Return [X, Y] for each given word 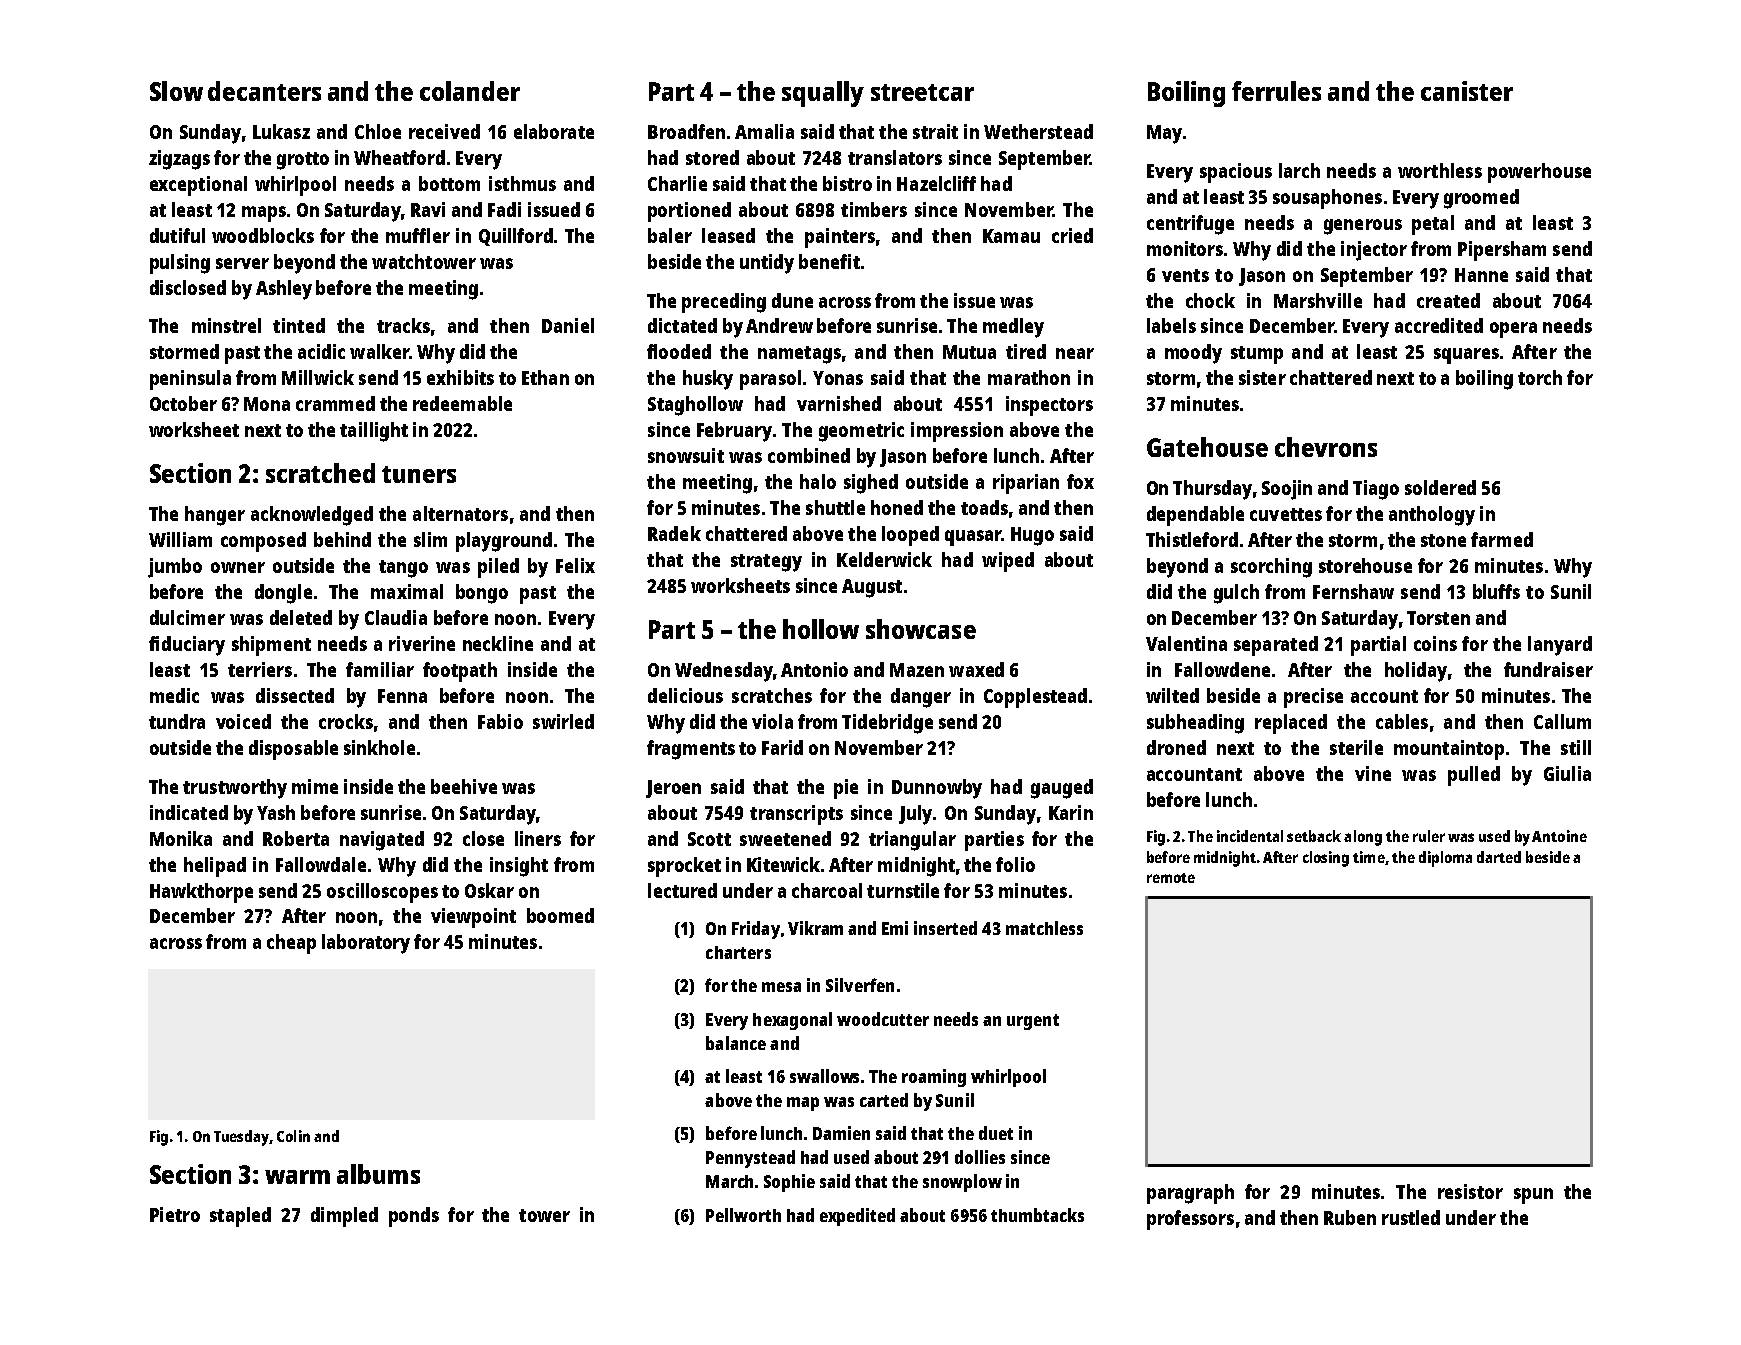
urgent [1033, 1022]
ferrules [1276, 91]
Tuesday [241, 1138]
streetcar [922, 92]
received [444, 131]
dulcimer [187, 617]
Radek [674, 533]
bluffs [1496, 591]
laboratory [366, 944]
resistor [1470, 1191]
